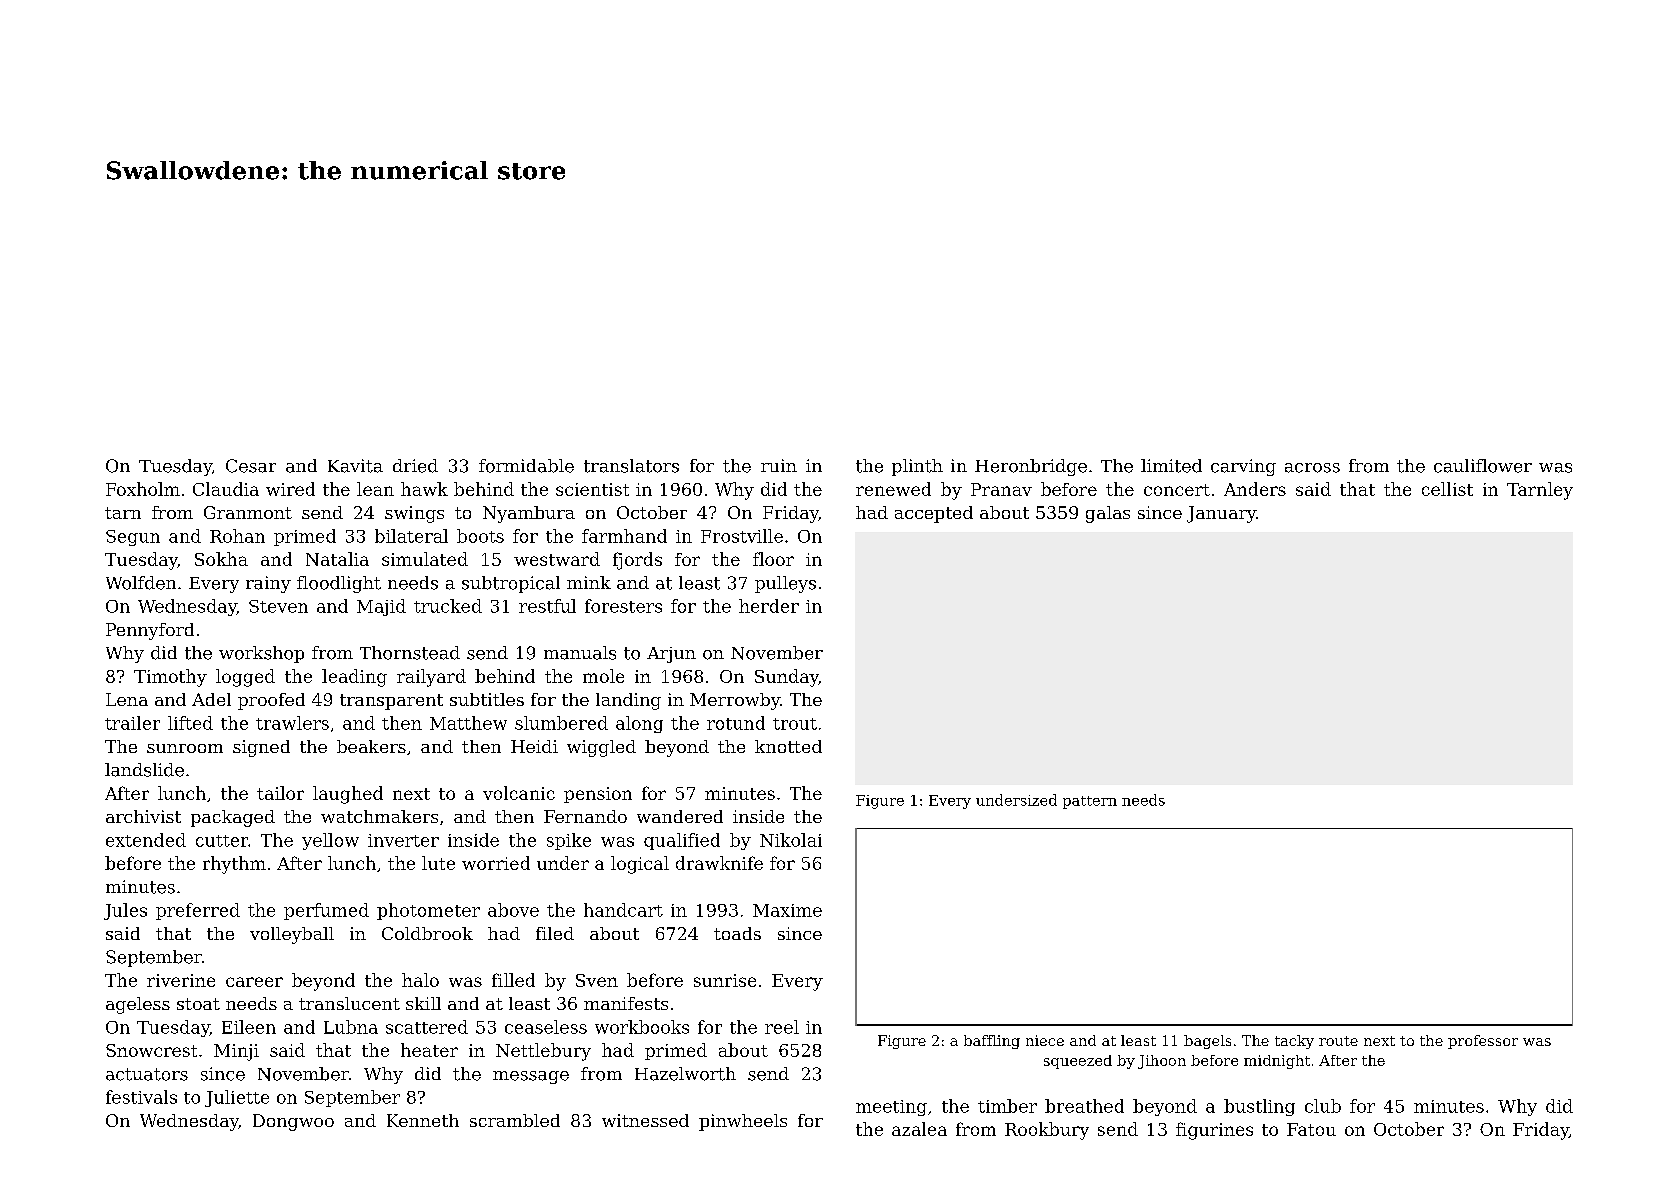  Describe the element at coordinates (293, 1122) in the image. I see `Dongwoo` at that location.
